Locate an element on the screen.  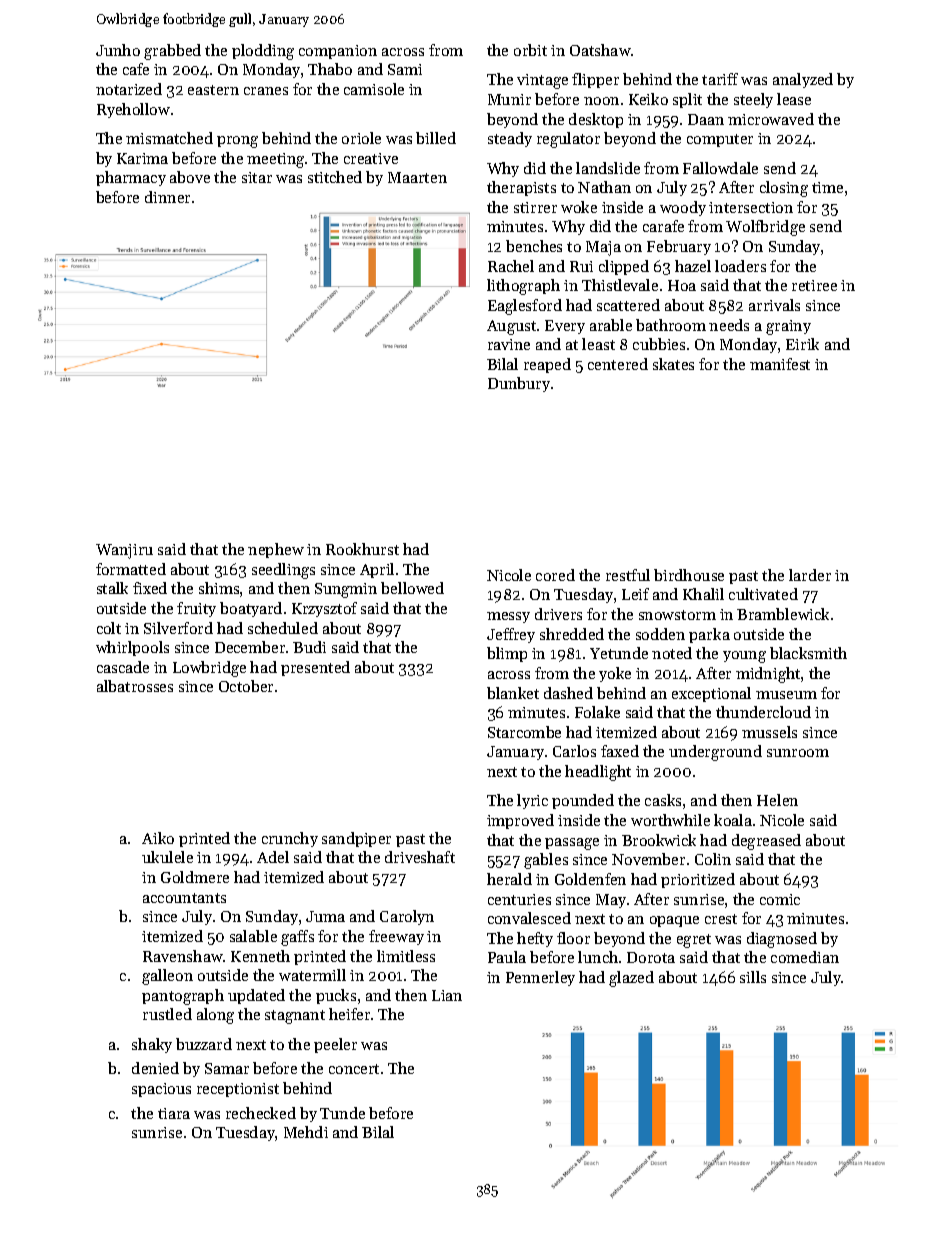
blimp is located at coordinates (507, 654).
